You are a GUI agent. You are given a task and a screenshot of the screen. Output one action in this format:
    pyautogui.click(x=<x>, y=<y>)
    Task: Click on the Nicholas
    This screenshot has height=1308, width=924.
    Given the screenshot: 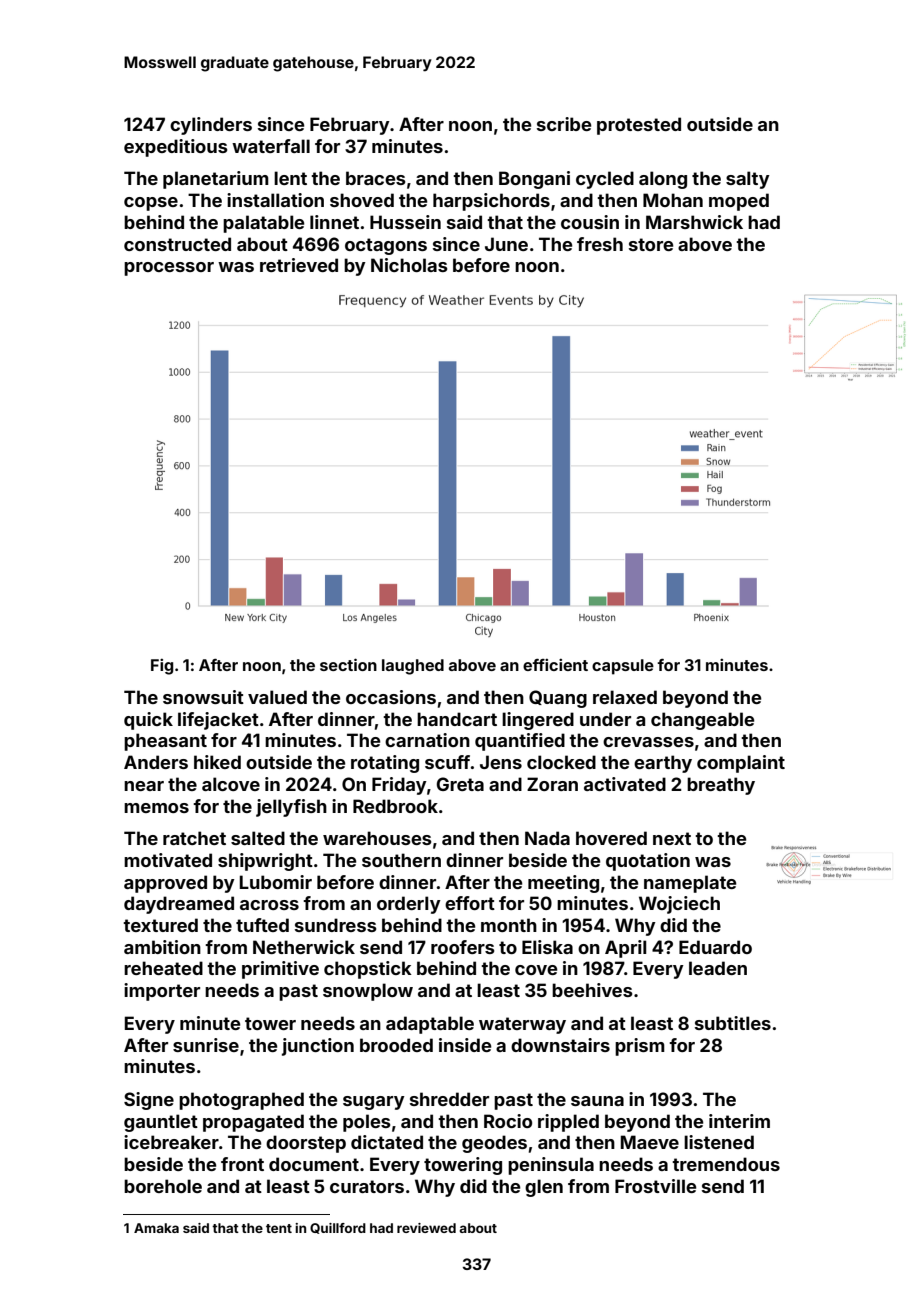 What is the action you would take?
    pyautogui.click(x=409, y=265)
